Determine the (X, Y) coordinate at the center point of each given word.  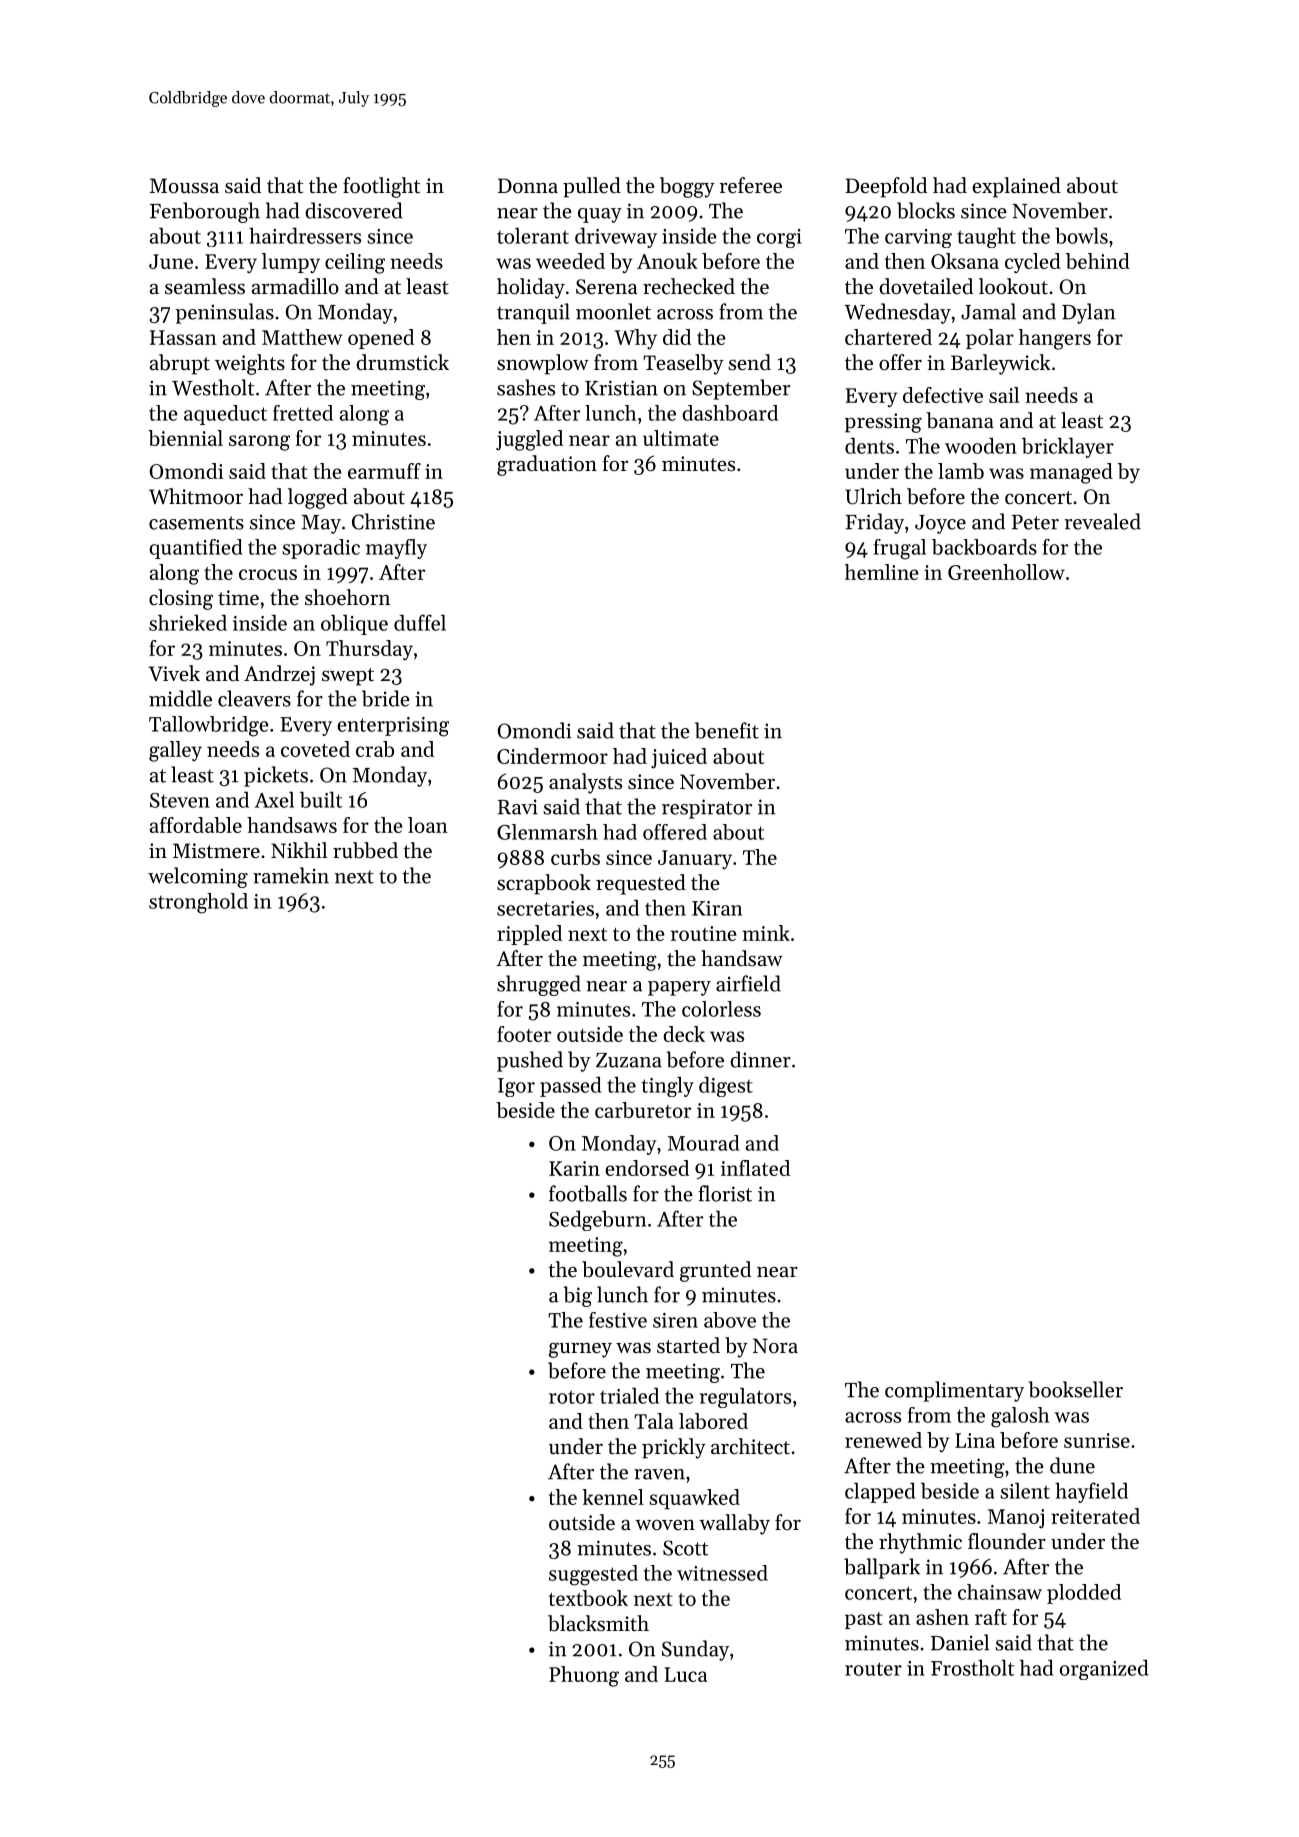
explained (1016, 187)
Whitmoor (196, 496)
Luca (685, 1674)
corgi (779, 238)
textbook (588, 1598)
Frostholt (973, 1667)
